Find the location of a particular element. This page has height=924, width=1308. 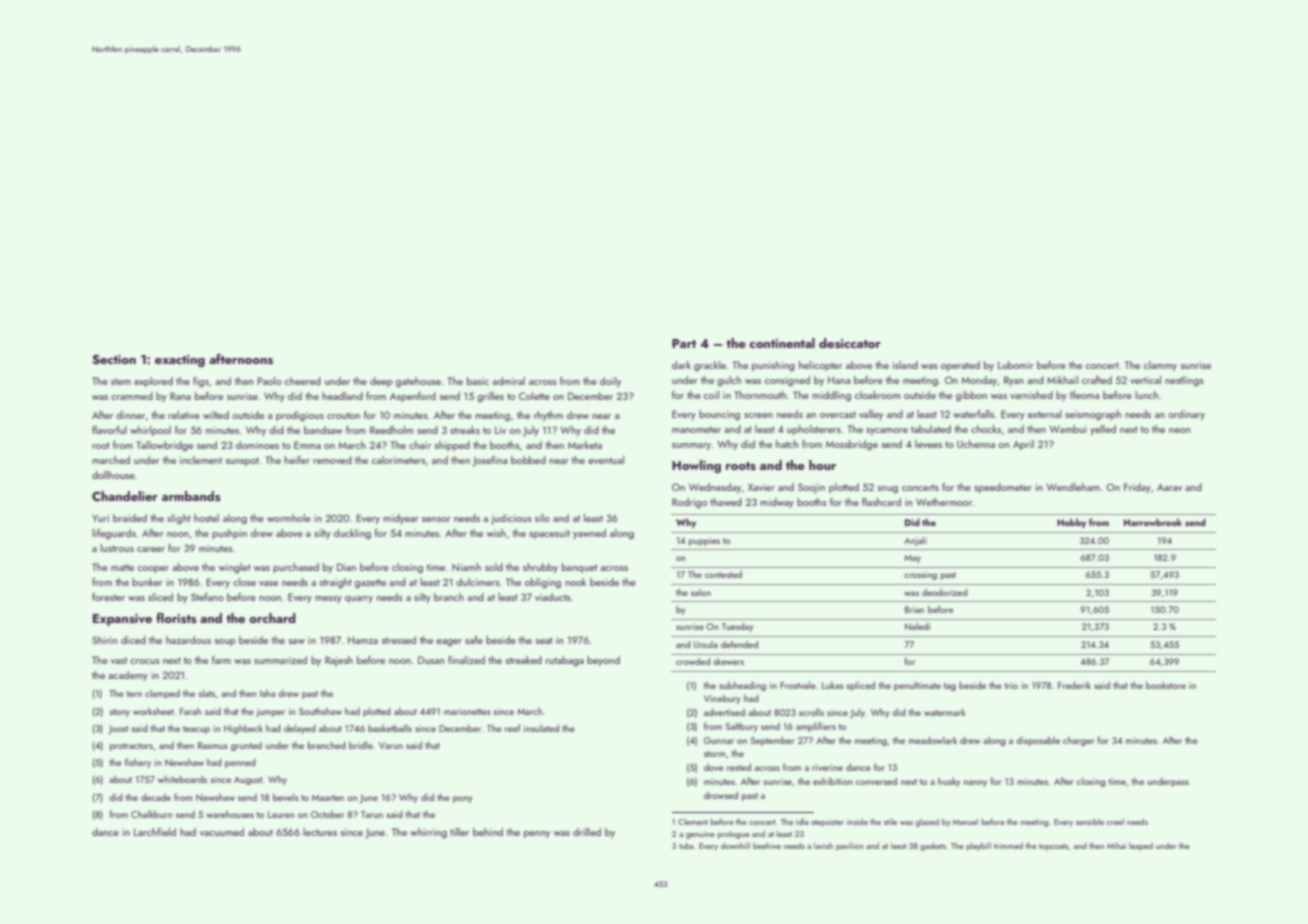

grackle is located at coordinates (710, 366).
